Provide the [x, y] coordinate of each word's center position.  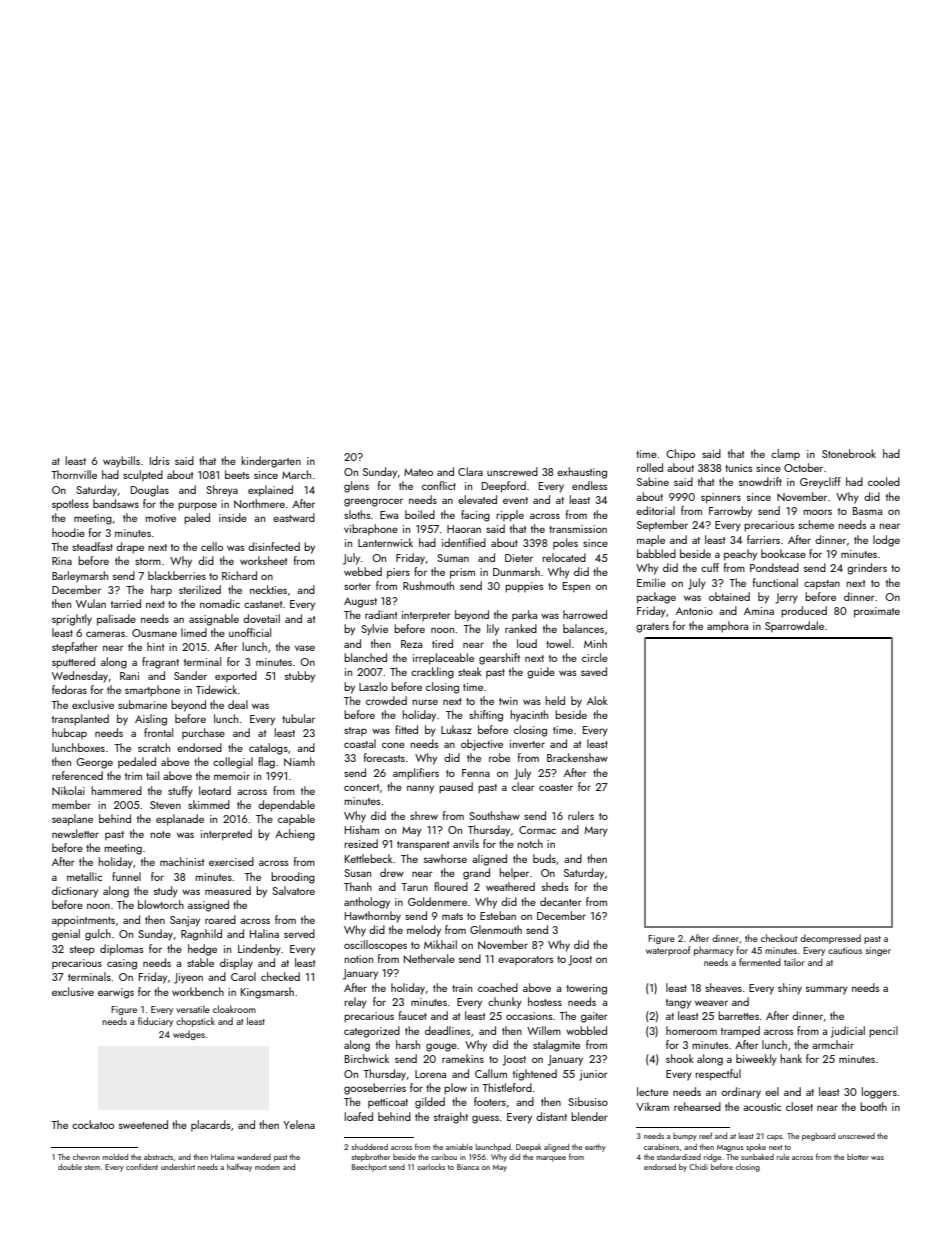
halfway [239, 1167]
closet [799, 1106]
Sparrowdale [794, 626]
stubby [300, 677]
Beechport [369, 1168]
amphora [727, 627]
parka [524, 615]
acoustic [762, 1107]
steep [82, 951]
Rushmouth [428, 585]
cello [212, 546]
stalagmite [556, 1046]
